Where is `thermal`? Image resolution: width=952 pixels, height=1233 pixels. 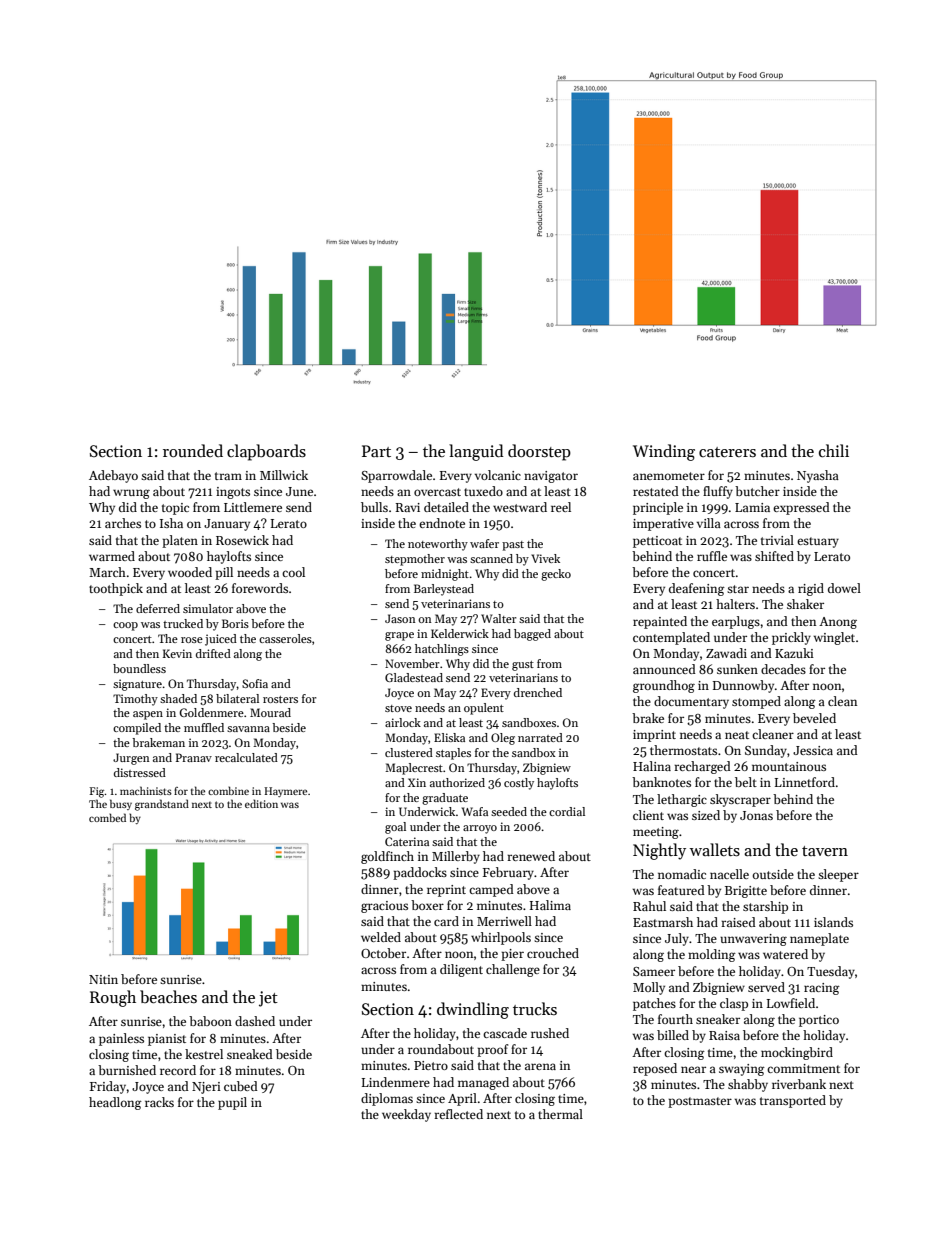 thermal is located at coordinates (560, 1114).
